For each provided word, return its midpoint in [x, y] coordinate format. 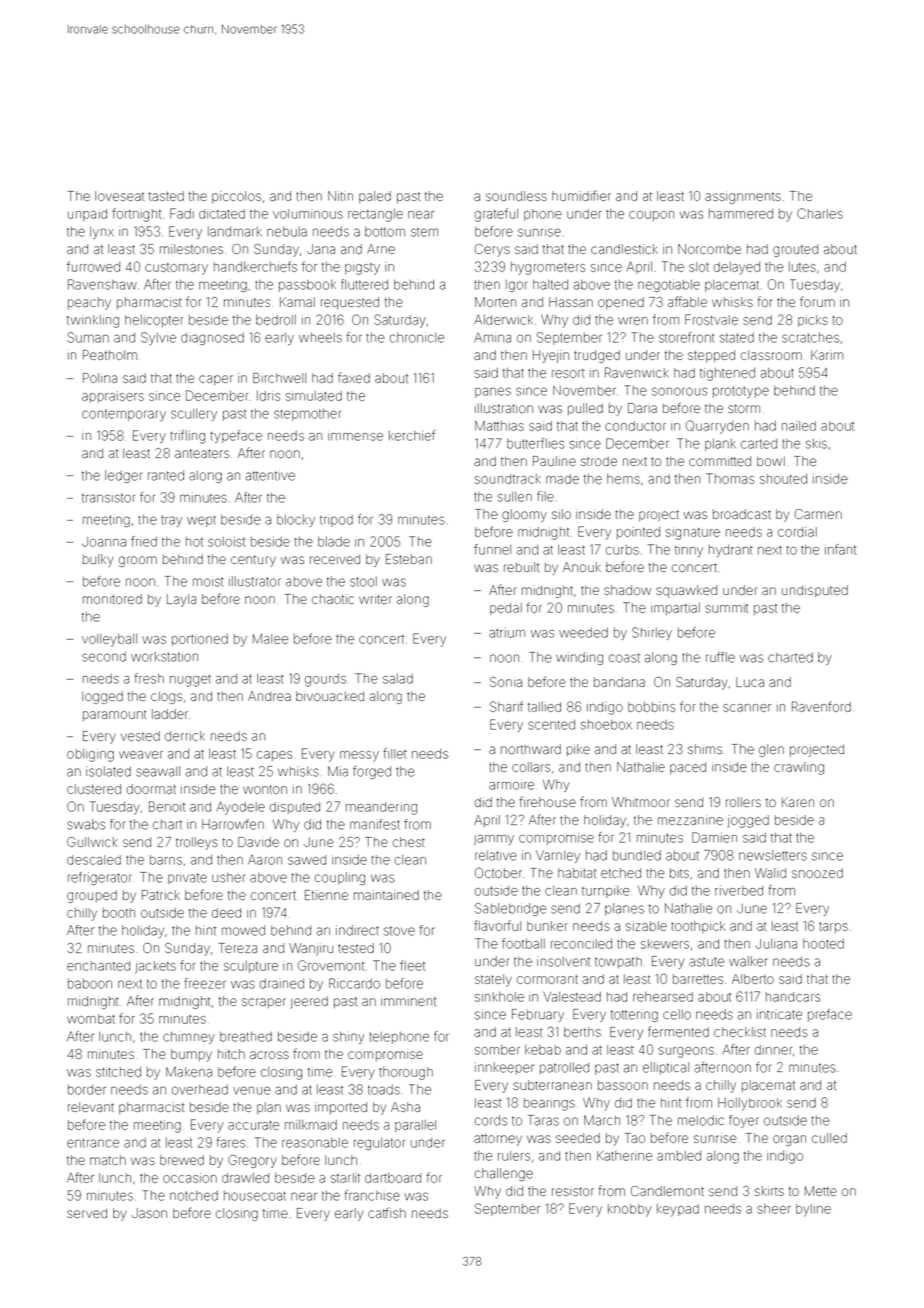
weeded [583, 633]
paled [375, 197]
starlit [345, 1178]
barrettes [698, 979]
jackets [155, 967]
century [253, 561]
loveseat [120, 196]
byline [813, 1210]
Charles [820, 213]
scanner [747, 708]
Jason [149, 1213]
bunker [547, 926]
